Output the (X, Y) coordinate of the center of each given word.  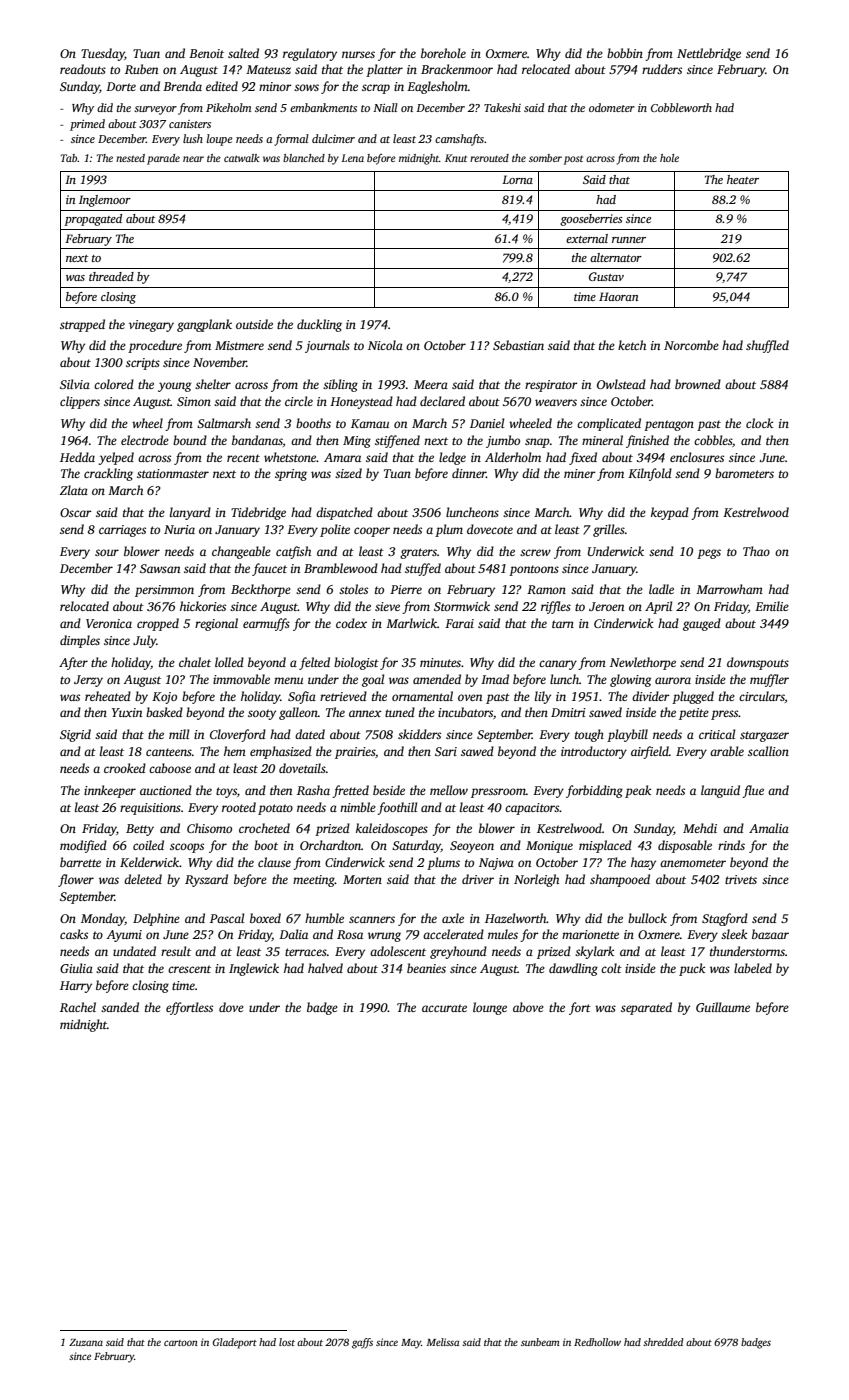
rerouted (489, 158)
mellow (449, 790)
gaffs (362, 1343)
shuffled (767, 346)
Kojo (164, 698)
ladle (661, 589)
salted (243, 53)
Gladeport (235, 1343)
